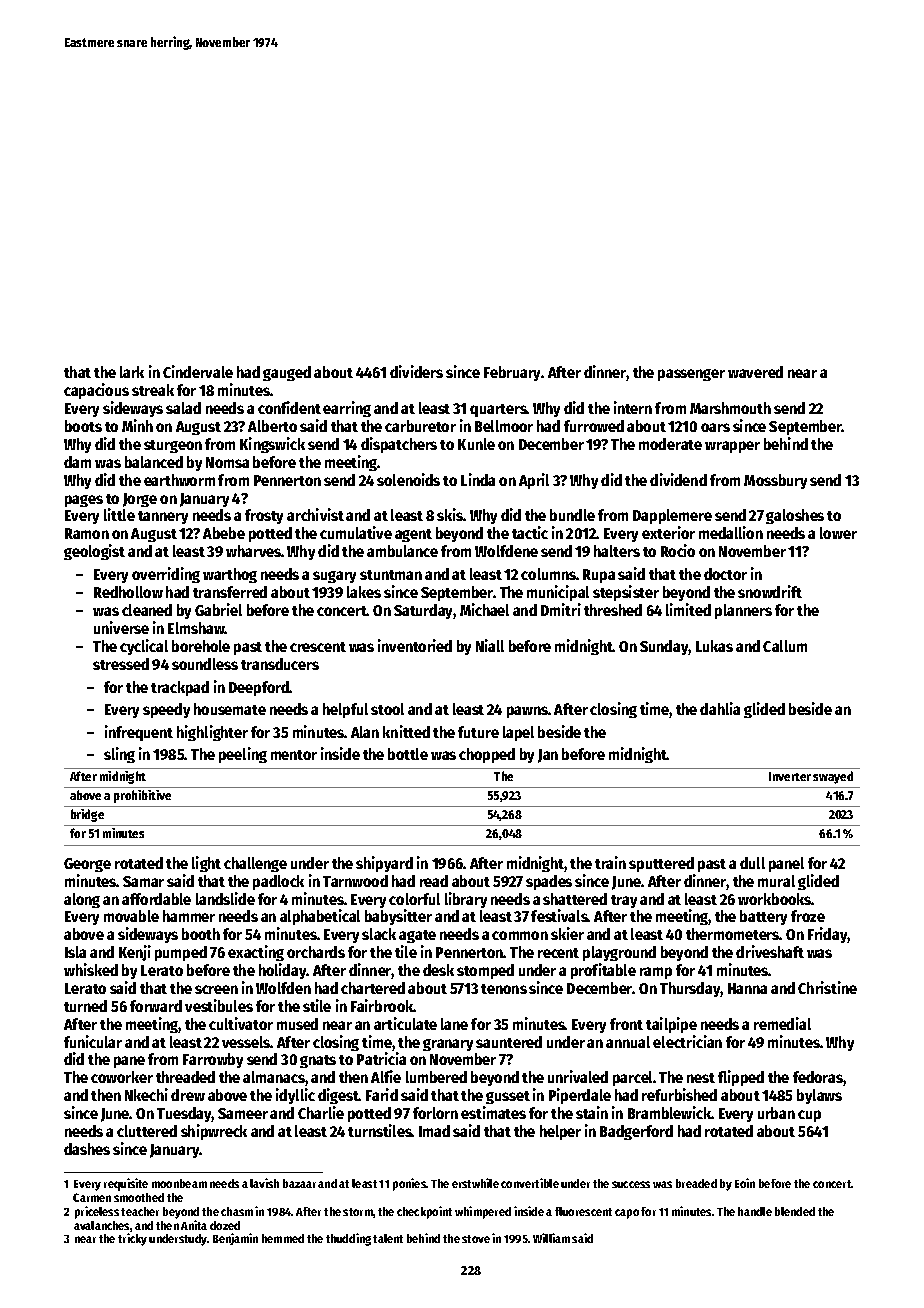 This screenshot has height=1308, width=924. What do you see at coordinates (384, 864) in the screenshot?
I see `shipyard` at bounding box center [384, 864].
